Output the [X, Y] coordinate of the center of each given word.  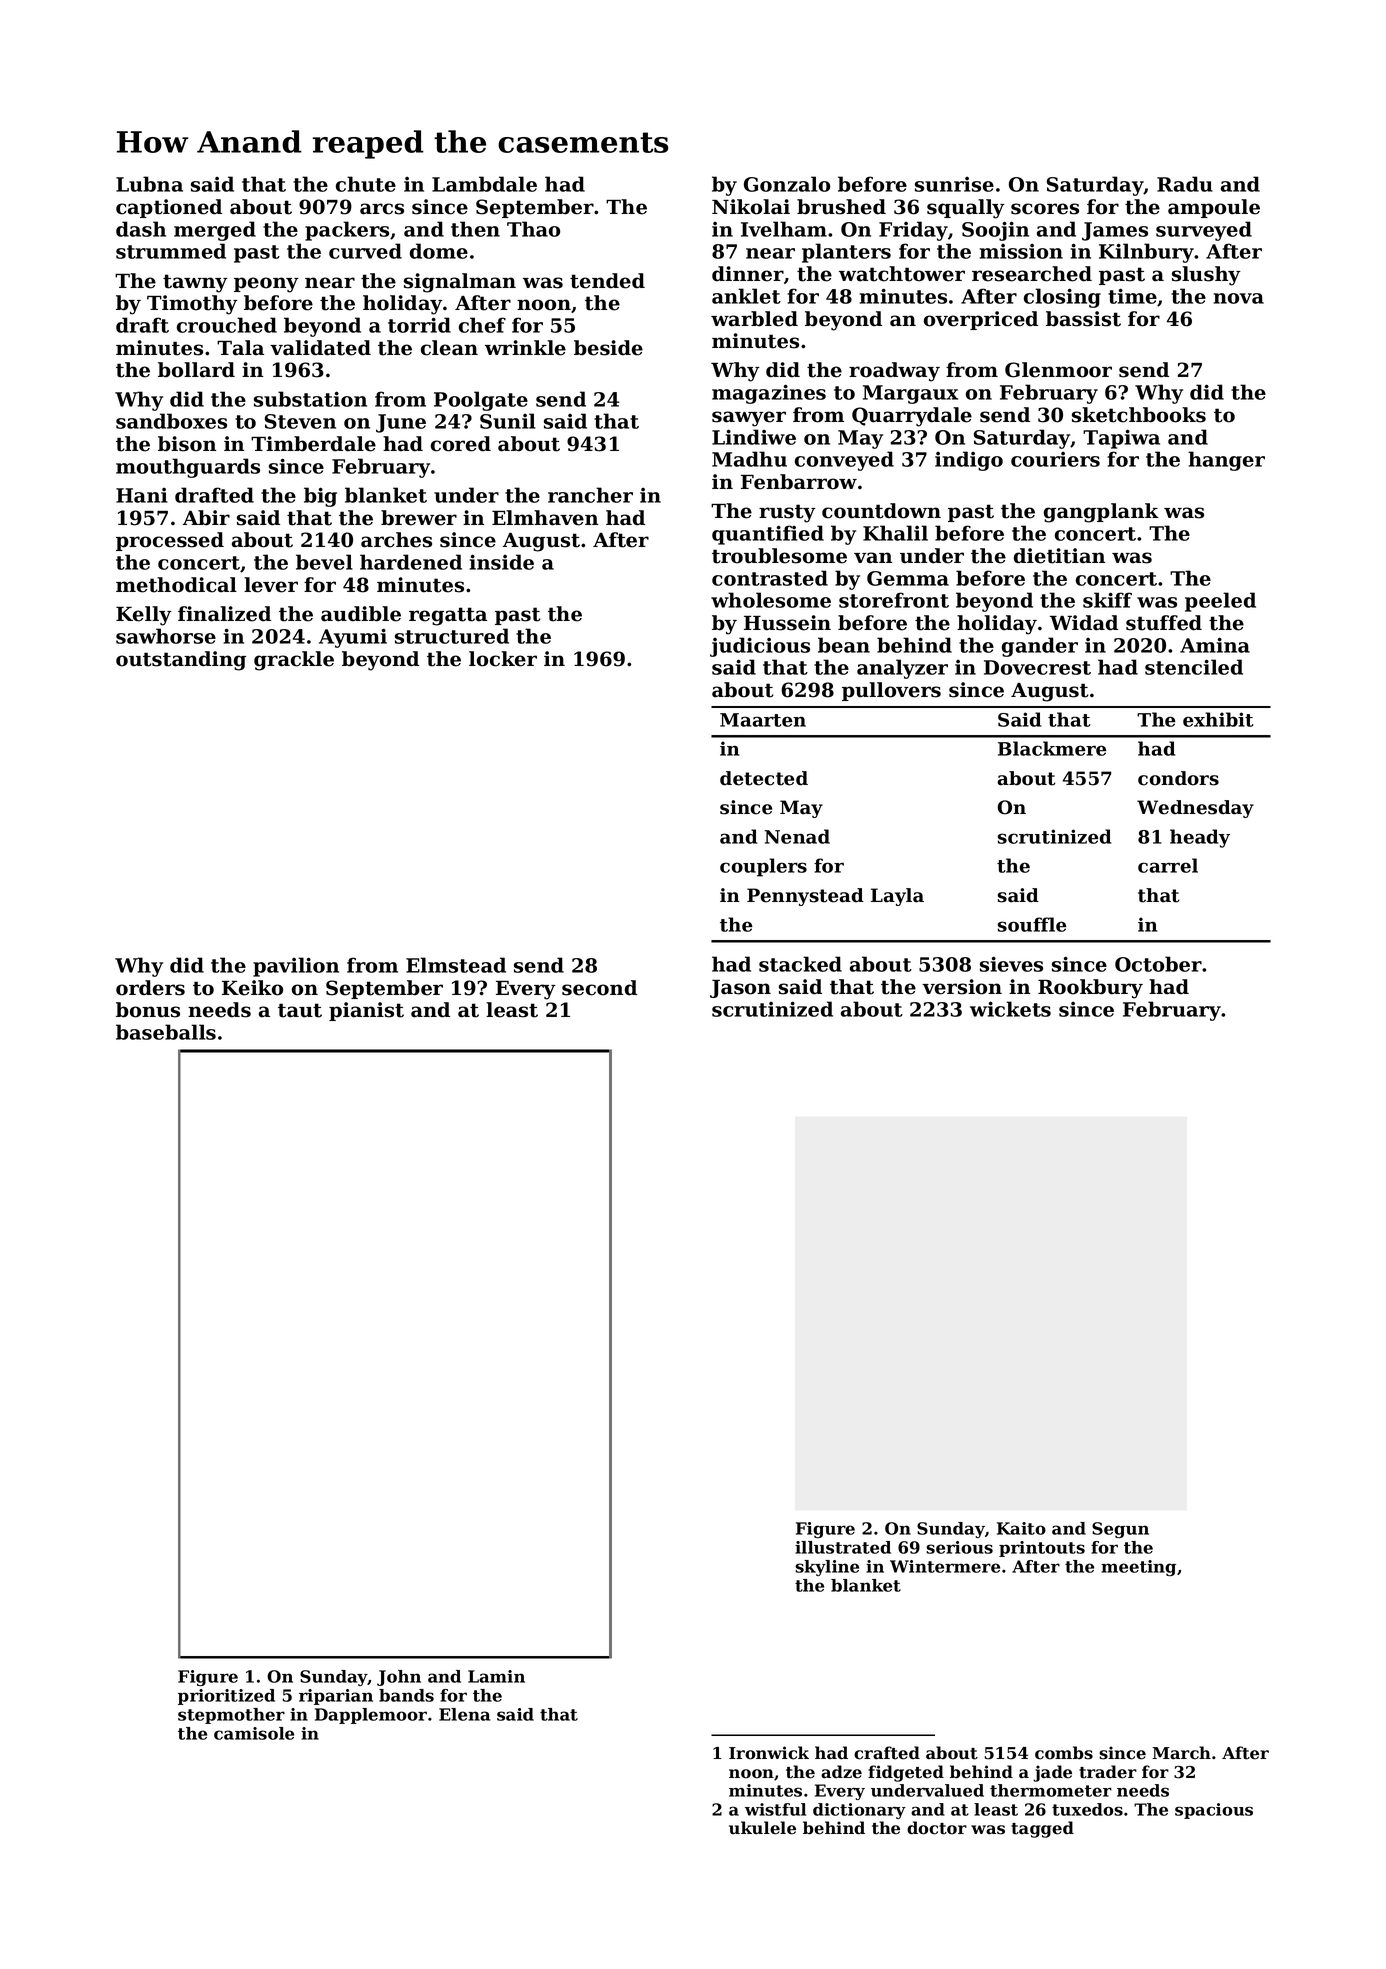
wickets [1010, 1009]
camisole [254, 1733]
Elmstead [456, 965]
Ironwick [769, 1753]
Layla [897, 897]
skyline [827, 1568]
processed [170, 541]
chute [366, 184]
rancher [590, 495]
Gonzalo [787, 184]
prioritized [226, 1697]
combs [1064, 1753]
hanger [1226, 461]
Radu [1185, 184]
